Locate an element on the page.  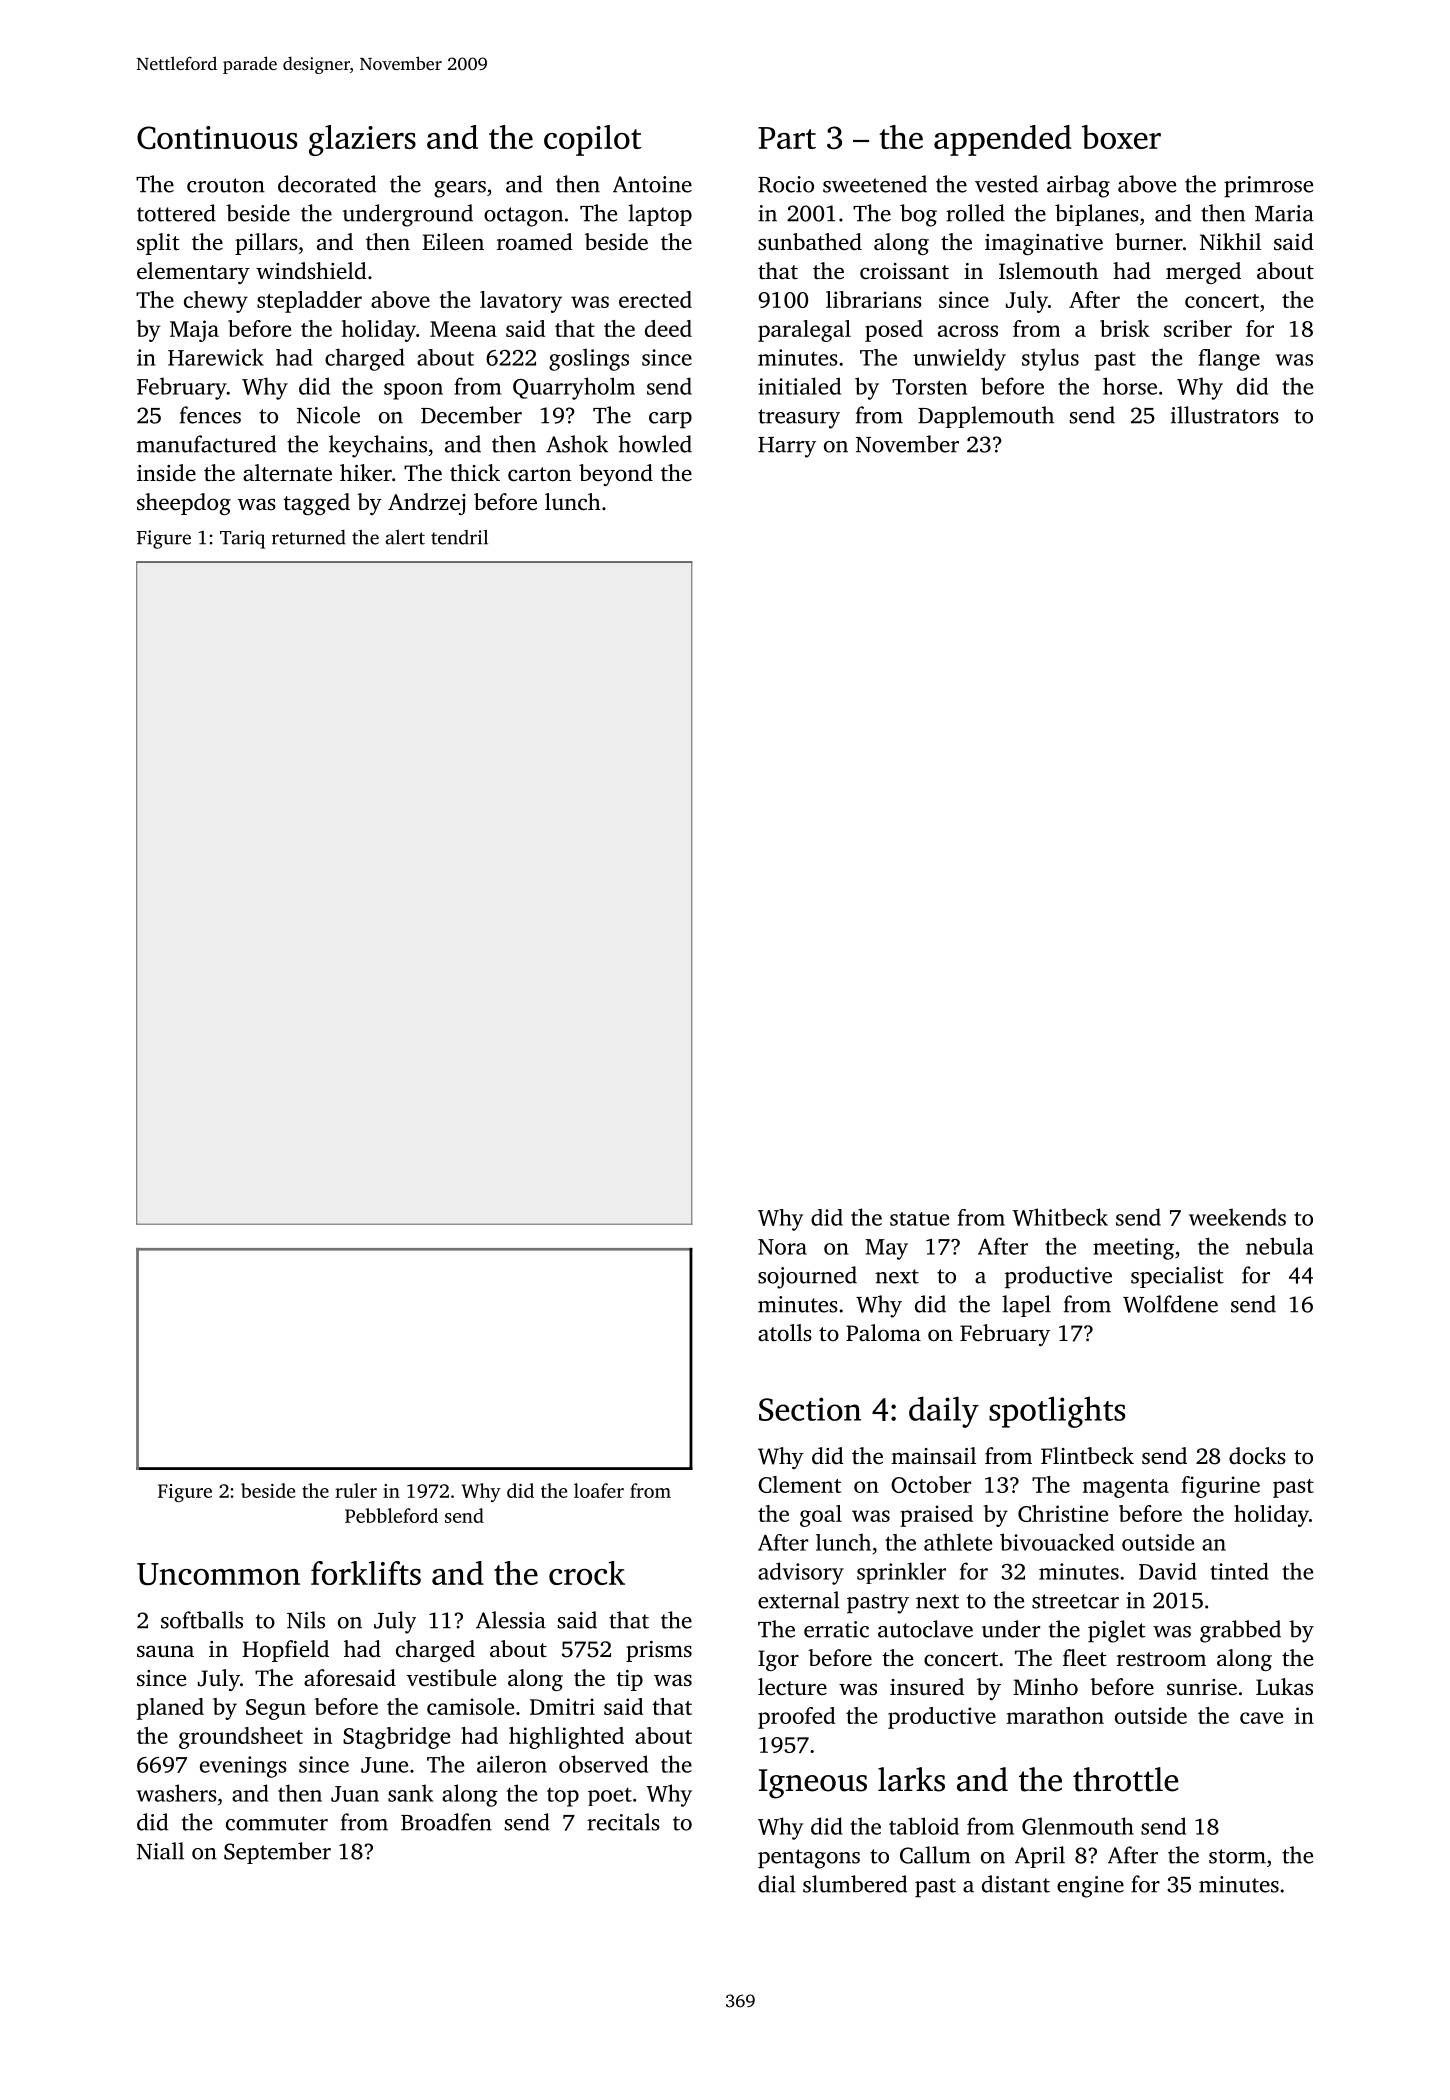
Uncommon is located at coordinates (218, 1574).
